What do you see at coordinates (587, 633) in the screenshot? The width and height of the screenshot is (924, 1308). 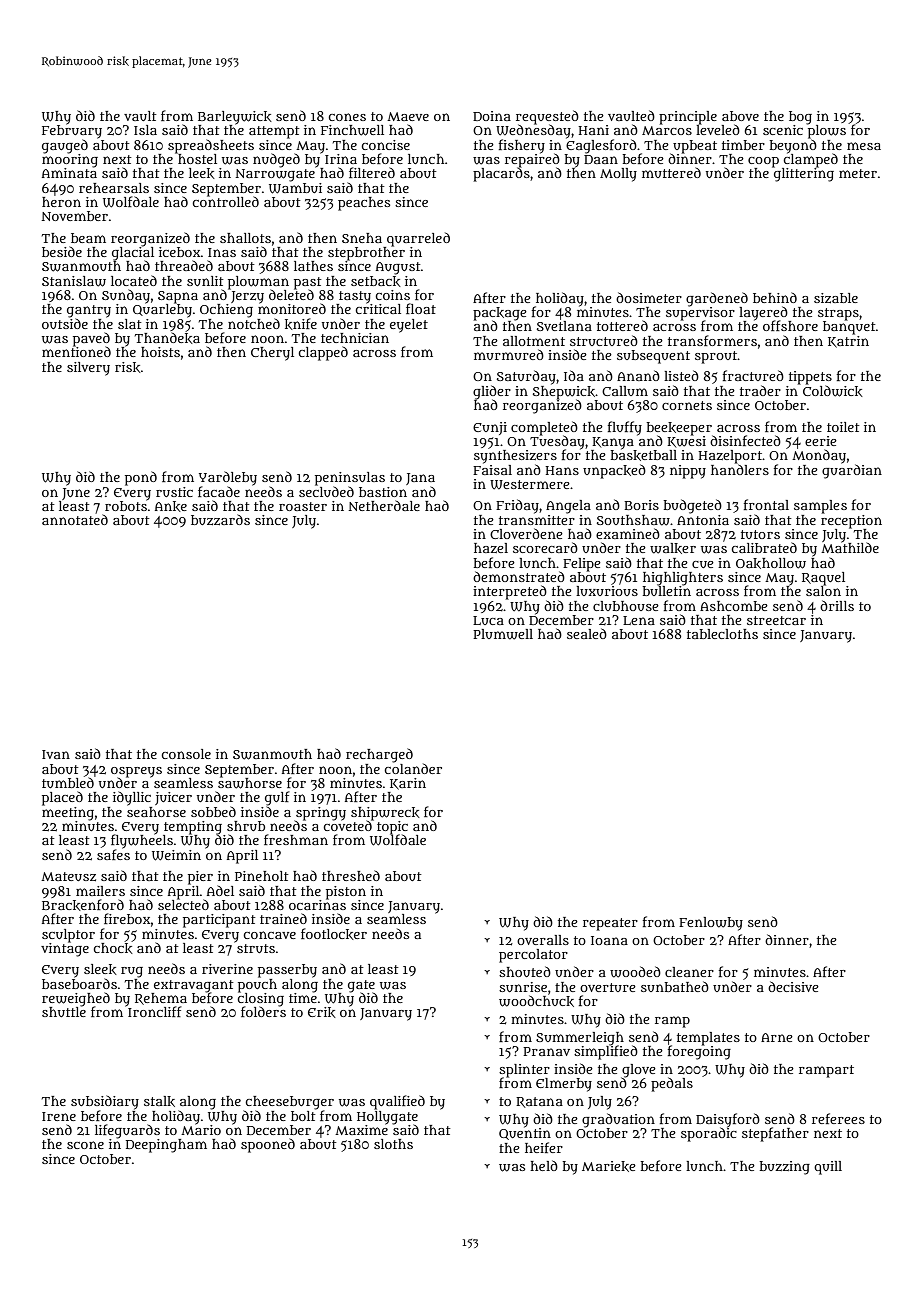 I see `sealed` at bounding box center [587, 633].
